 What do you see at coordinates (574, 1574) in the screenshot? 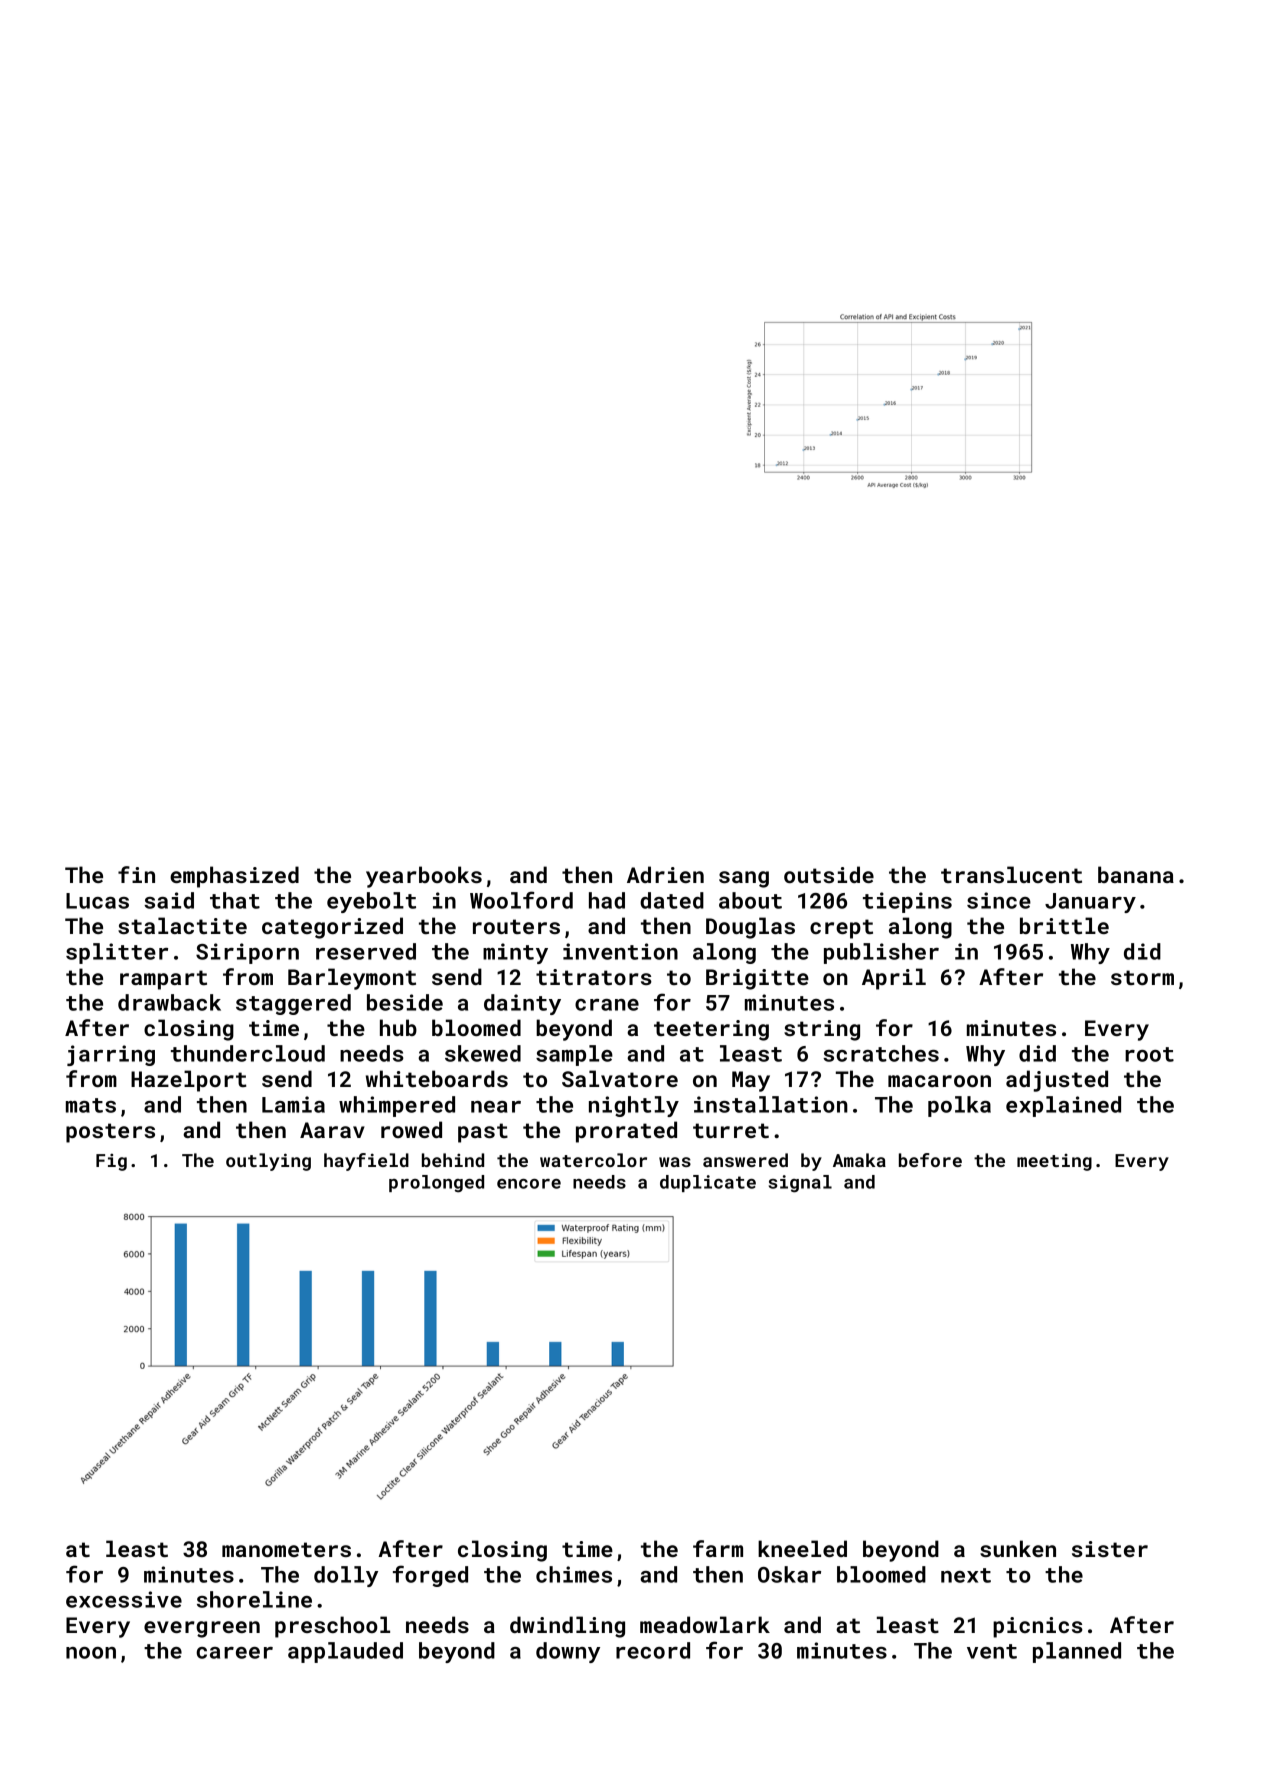
I see `chimes` at bounding box center [574, 1574].
